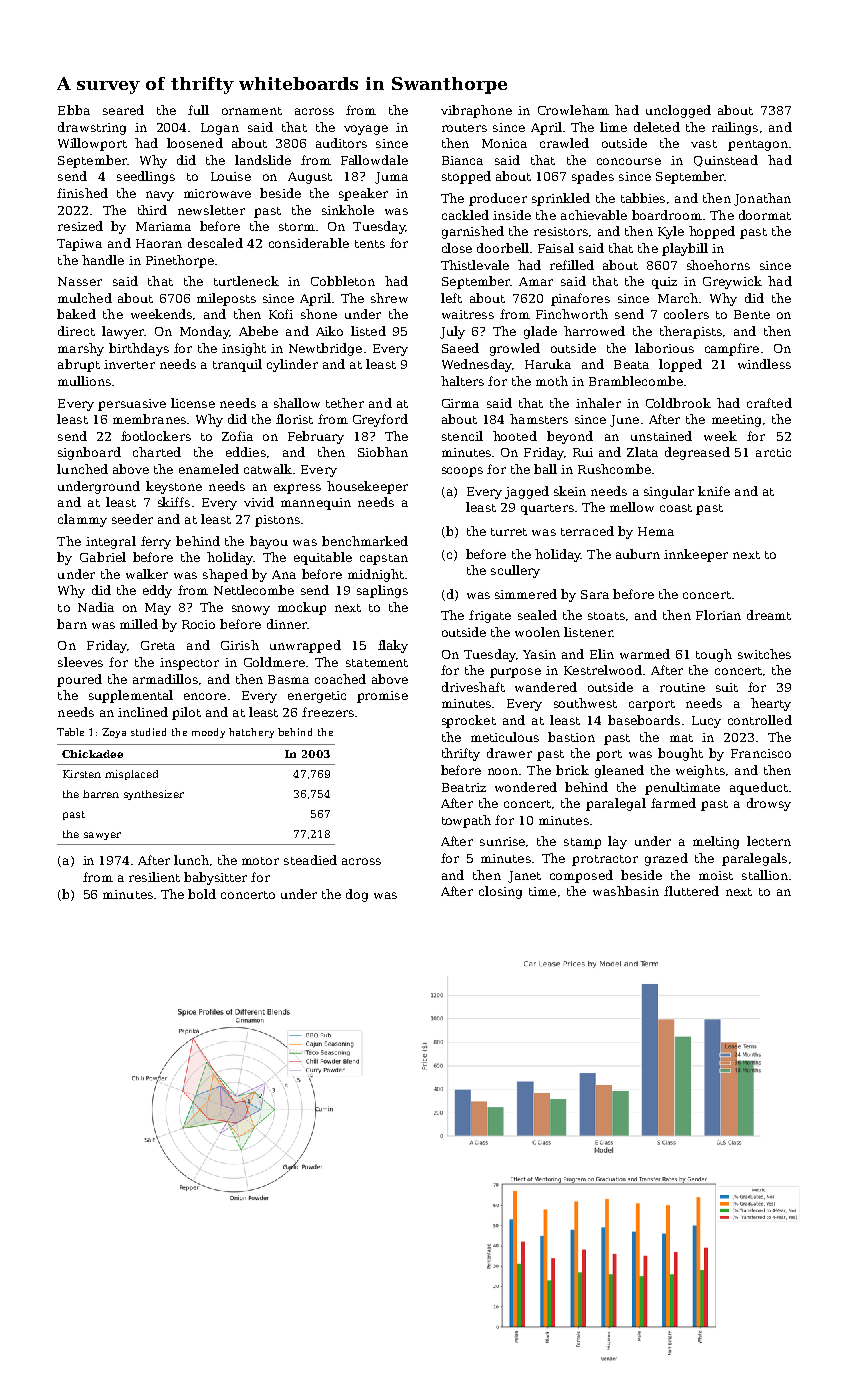 The width and height of the image is (849, 1400). What do you see at coordinates (752, 314) in the image?
I see `Bente` at bounding box center [752, 314].
